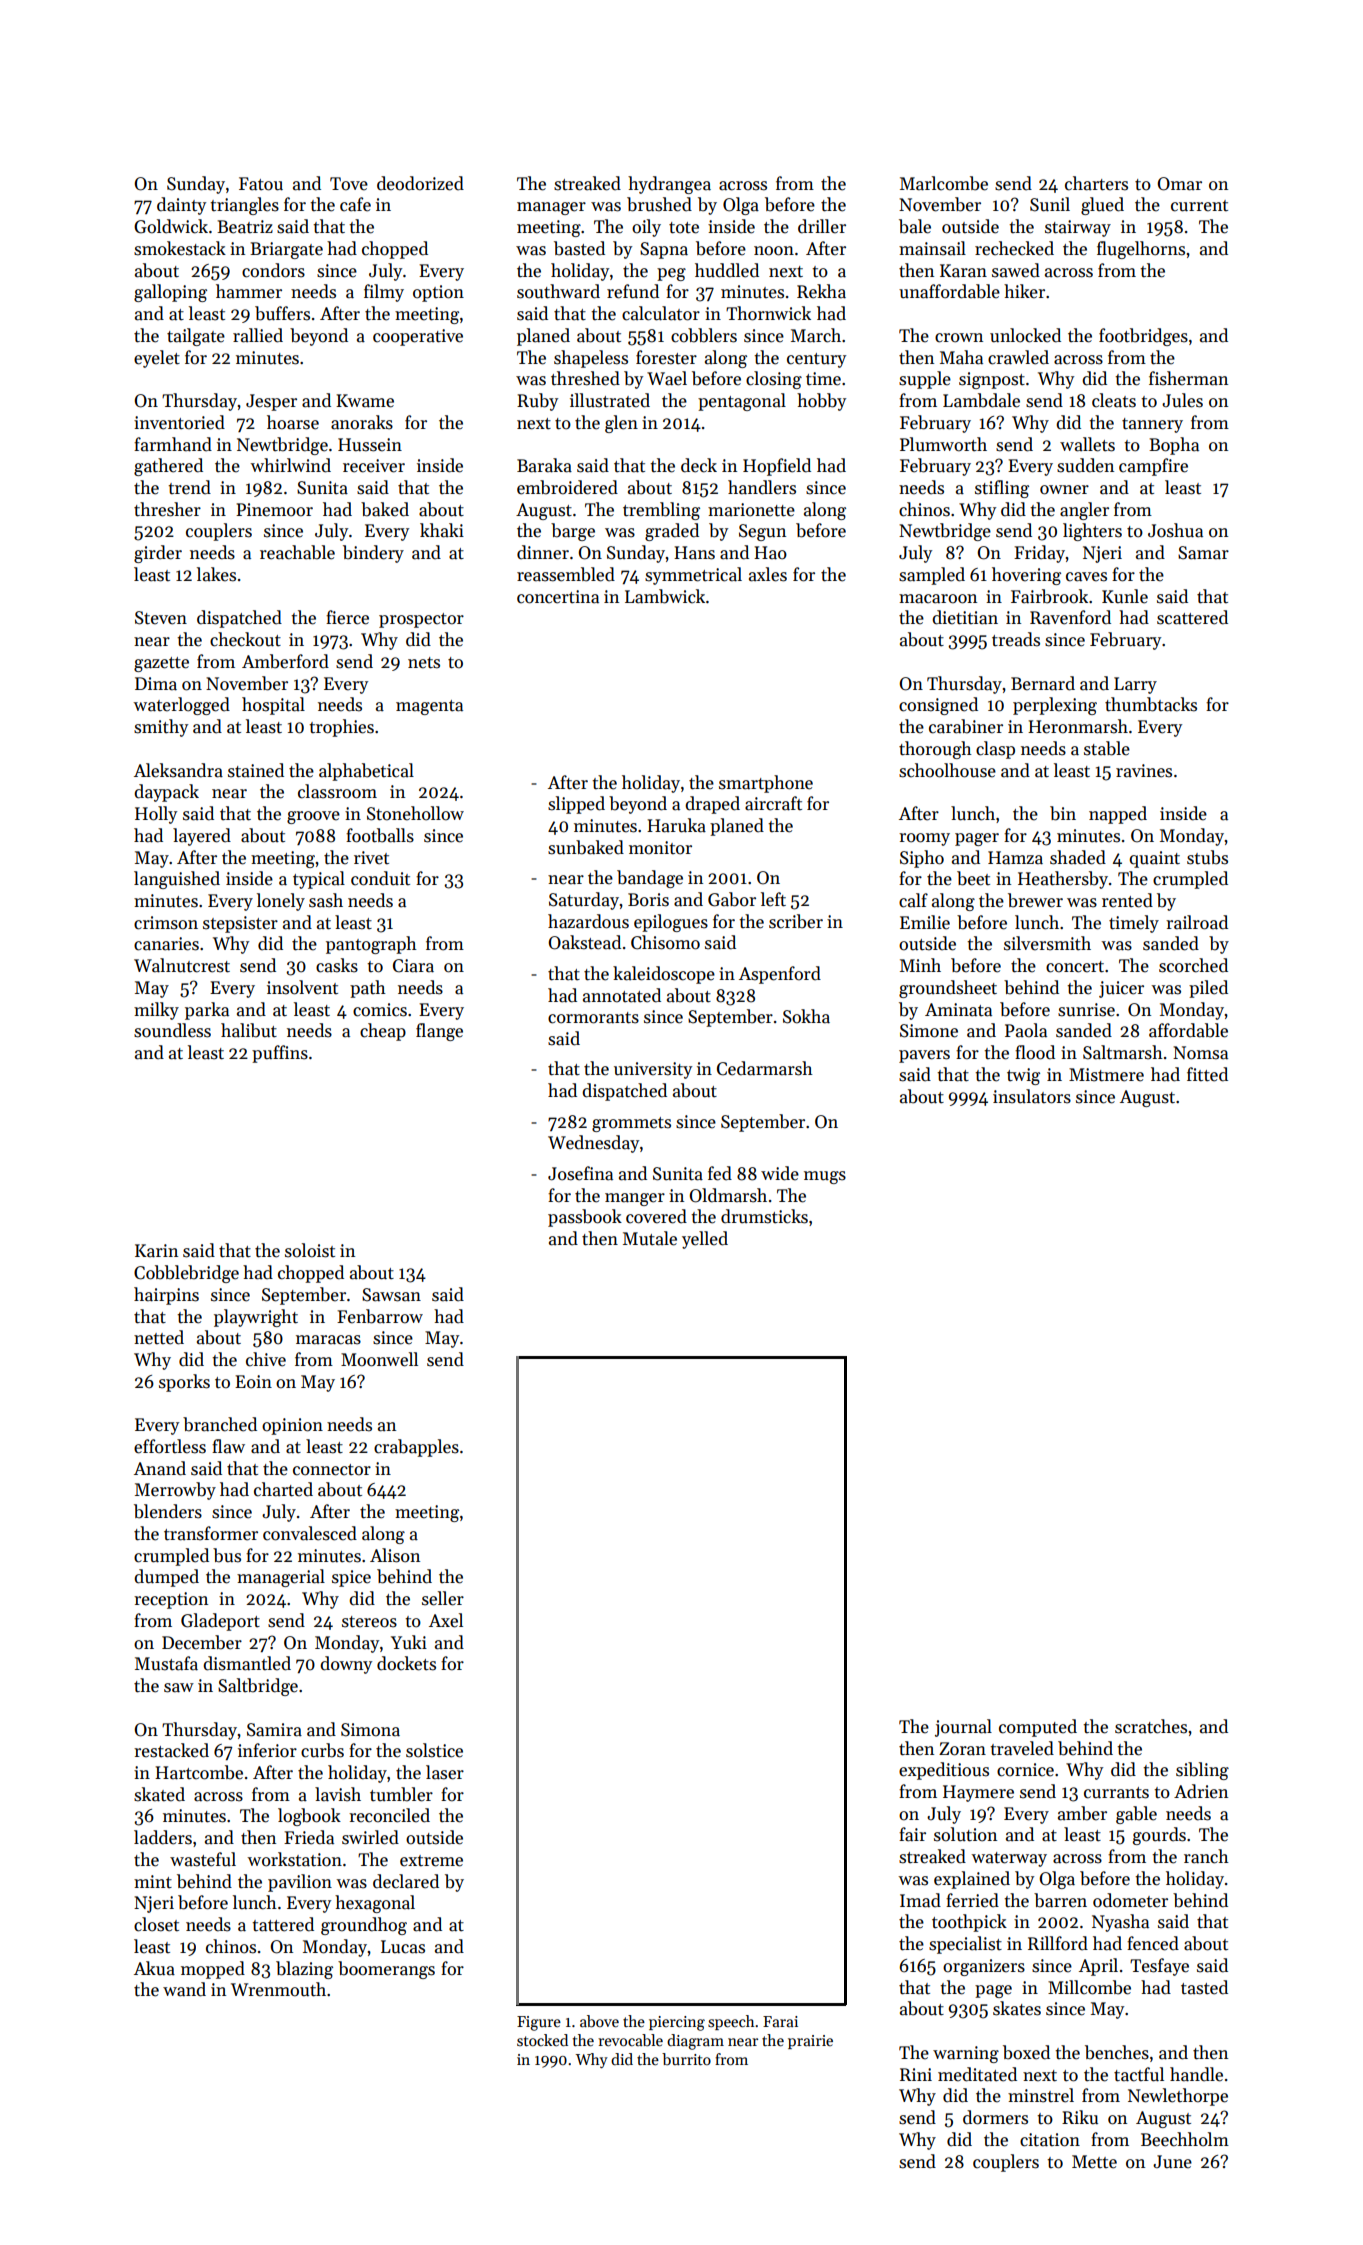 This document has height=2245, width=1363. What do you see at coordinates (177, 880) in the document?
I see `languished` at bounding box center [177, 880].
